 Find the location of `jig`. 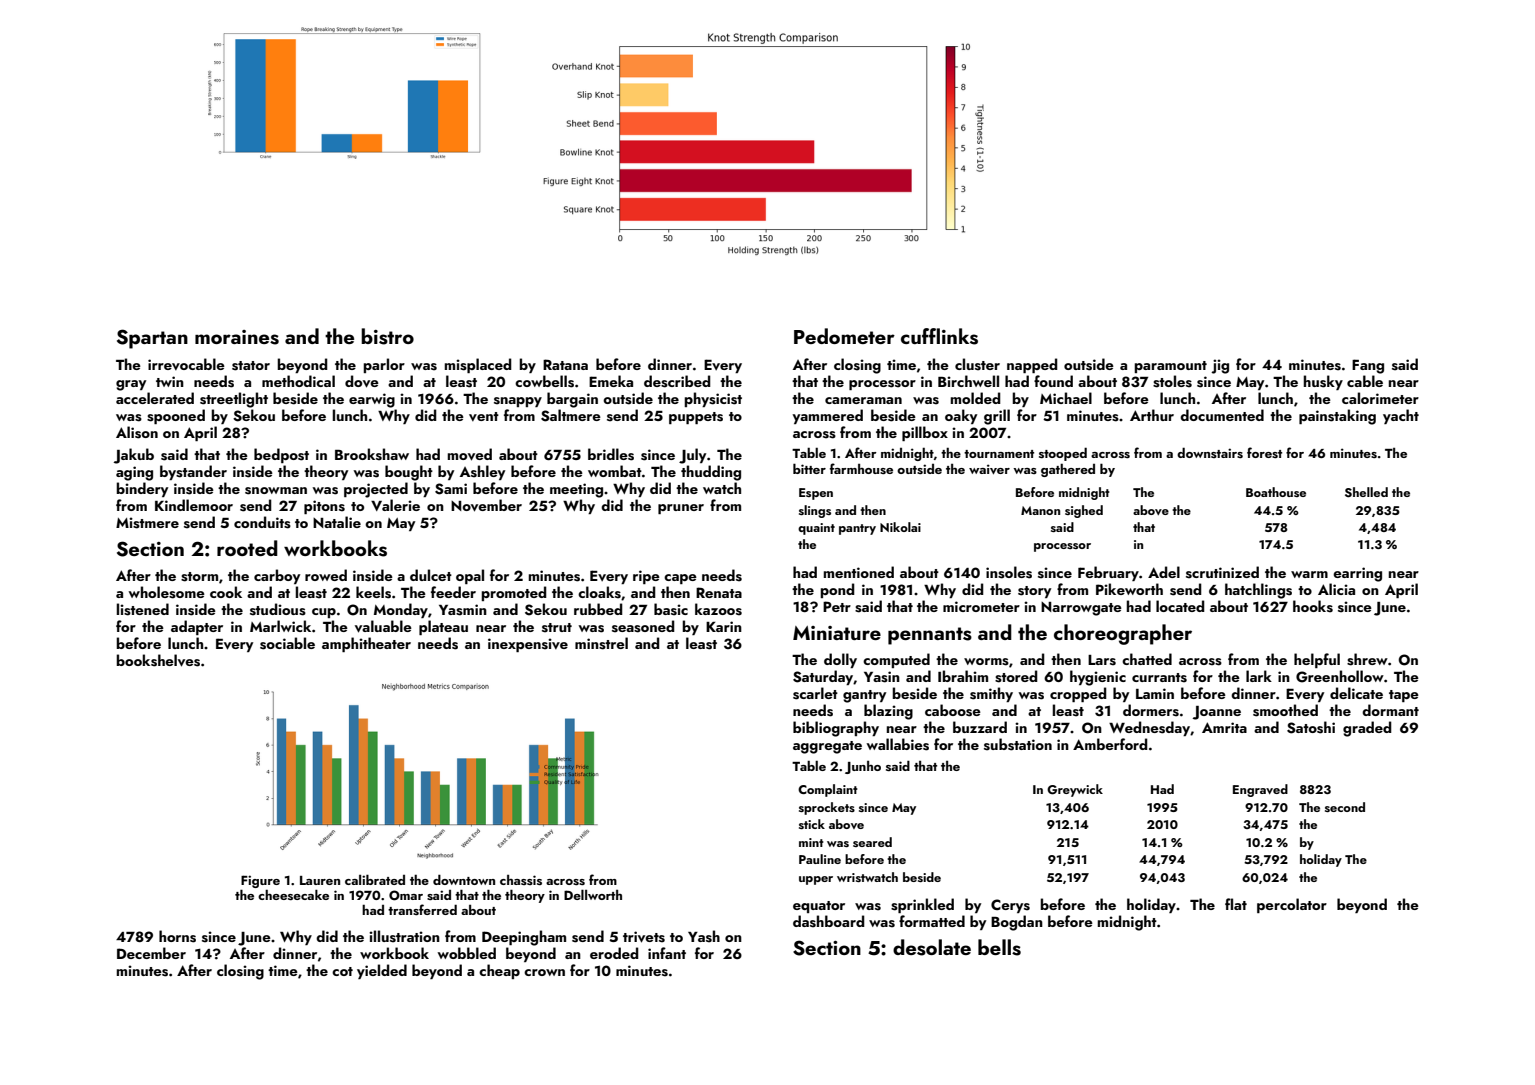

jig is located at coordinates (1220, 366).
